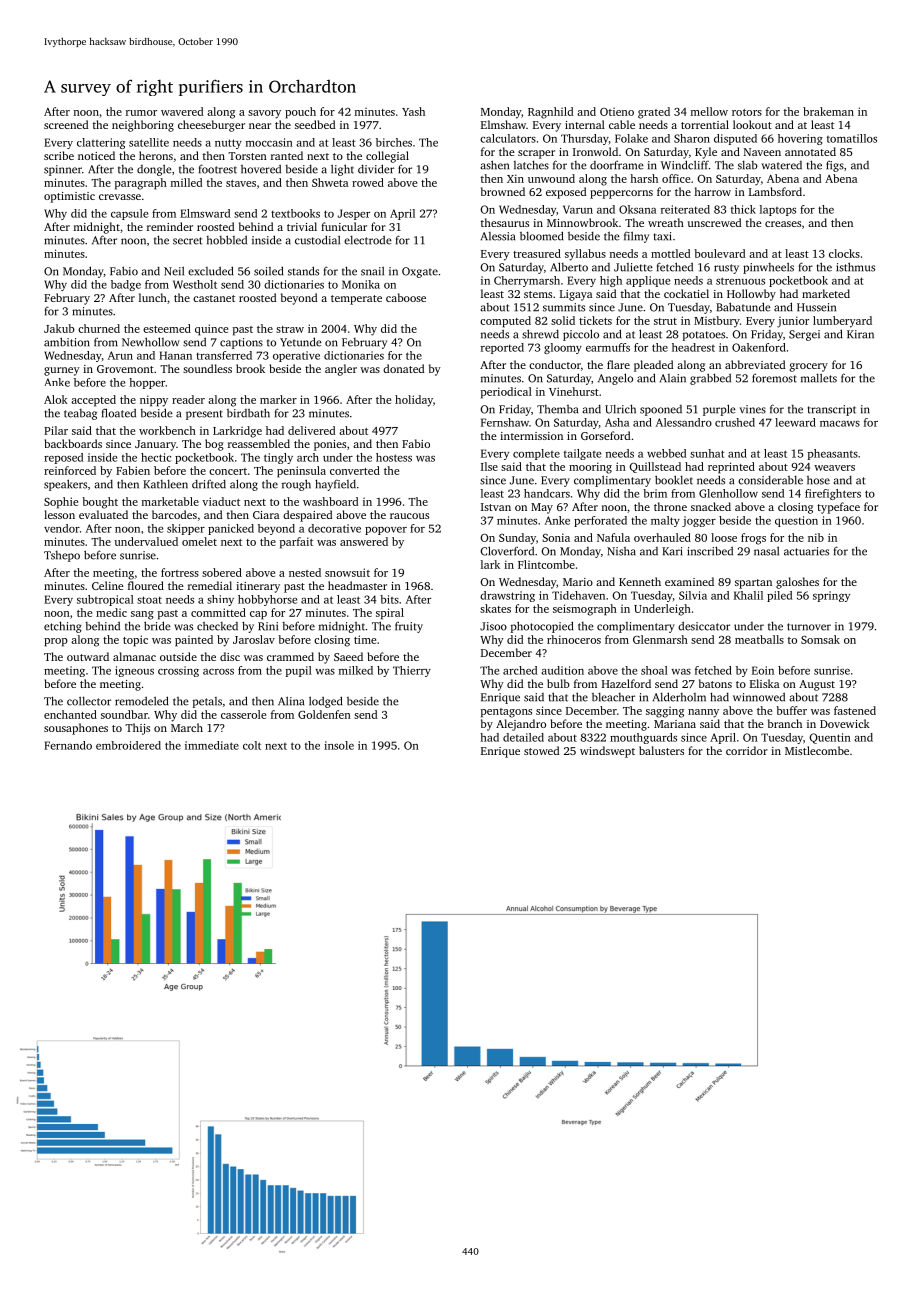  Describe the element at coordinates (403, 368) in the screenshot. I see `donated` at that location.
